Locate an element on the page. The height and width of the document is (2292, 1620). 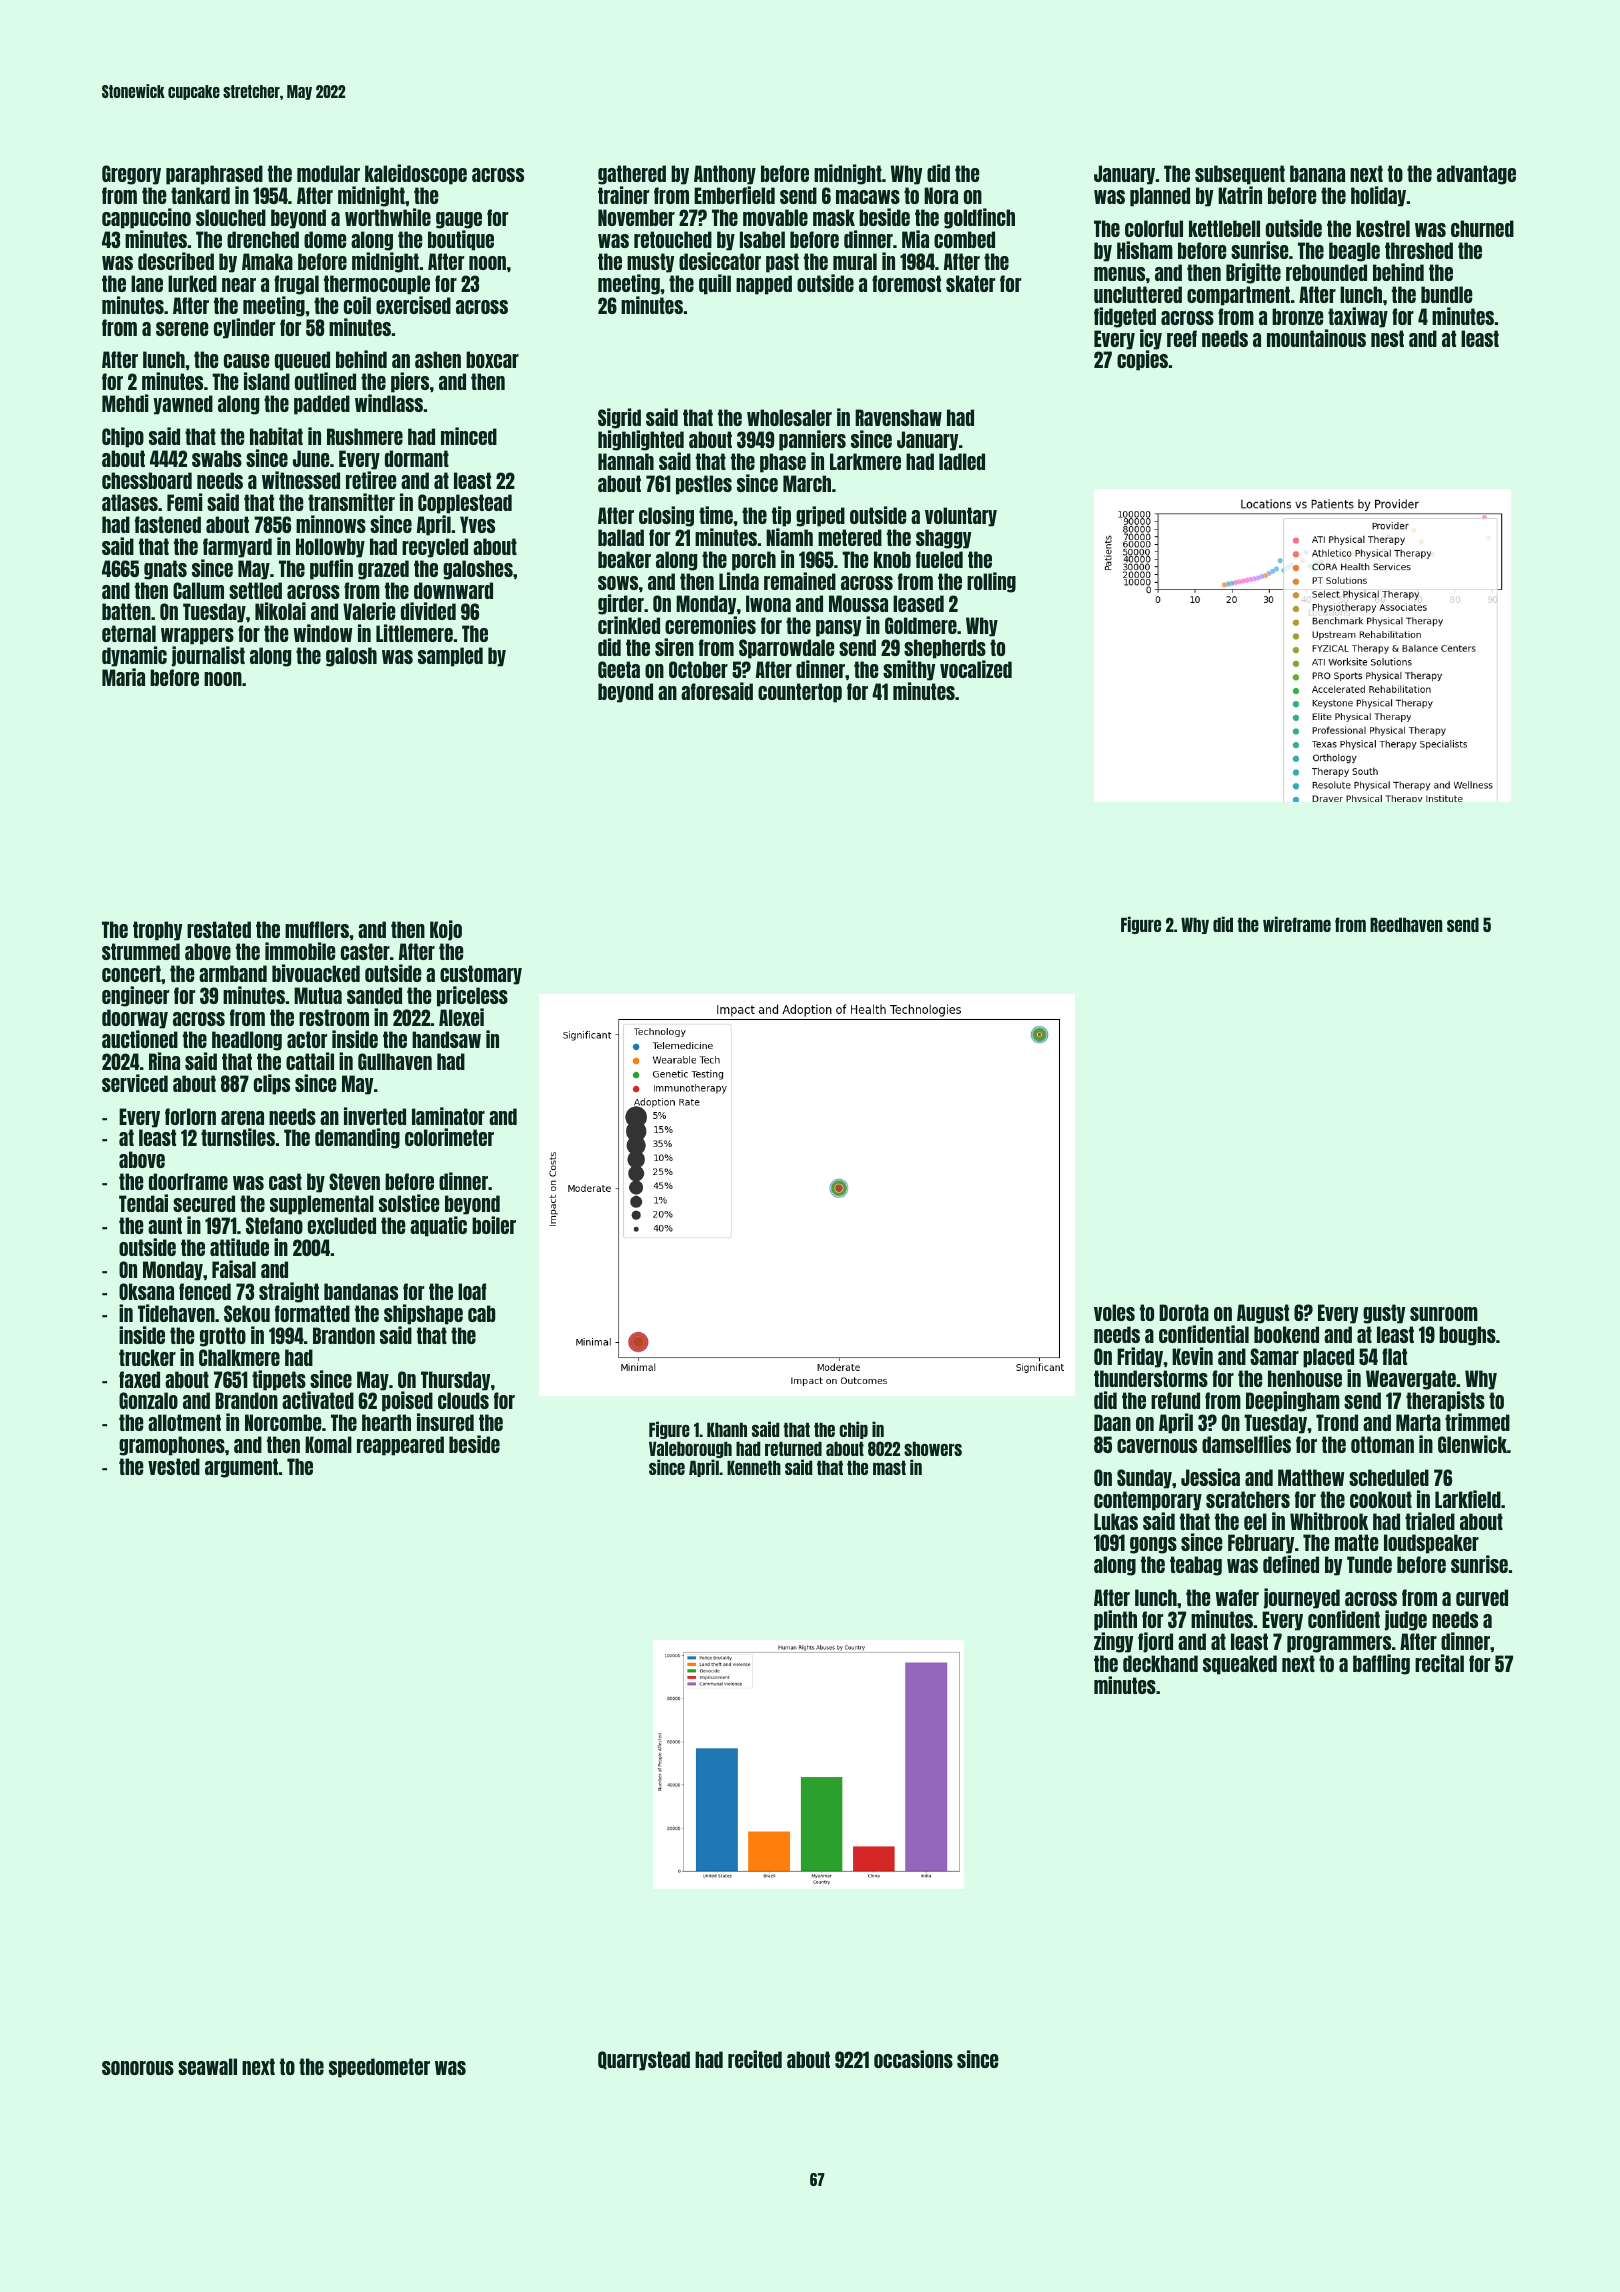
wireframe is located at coordinates (1297, 924).
